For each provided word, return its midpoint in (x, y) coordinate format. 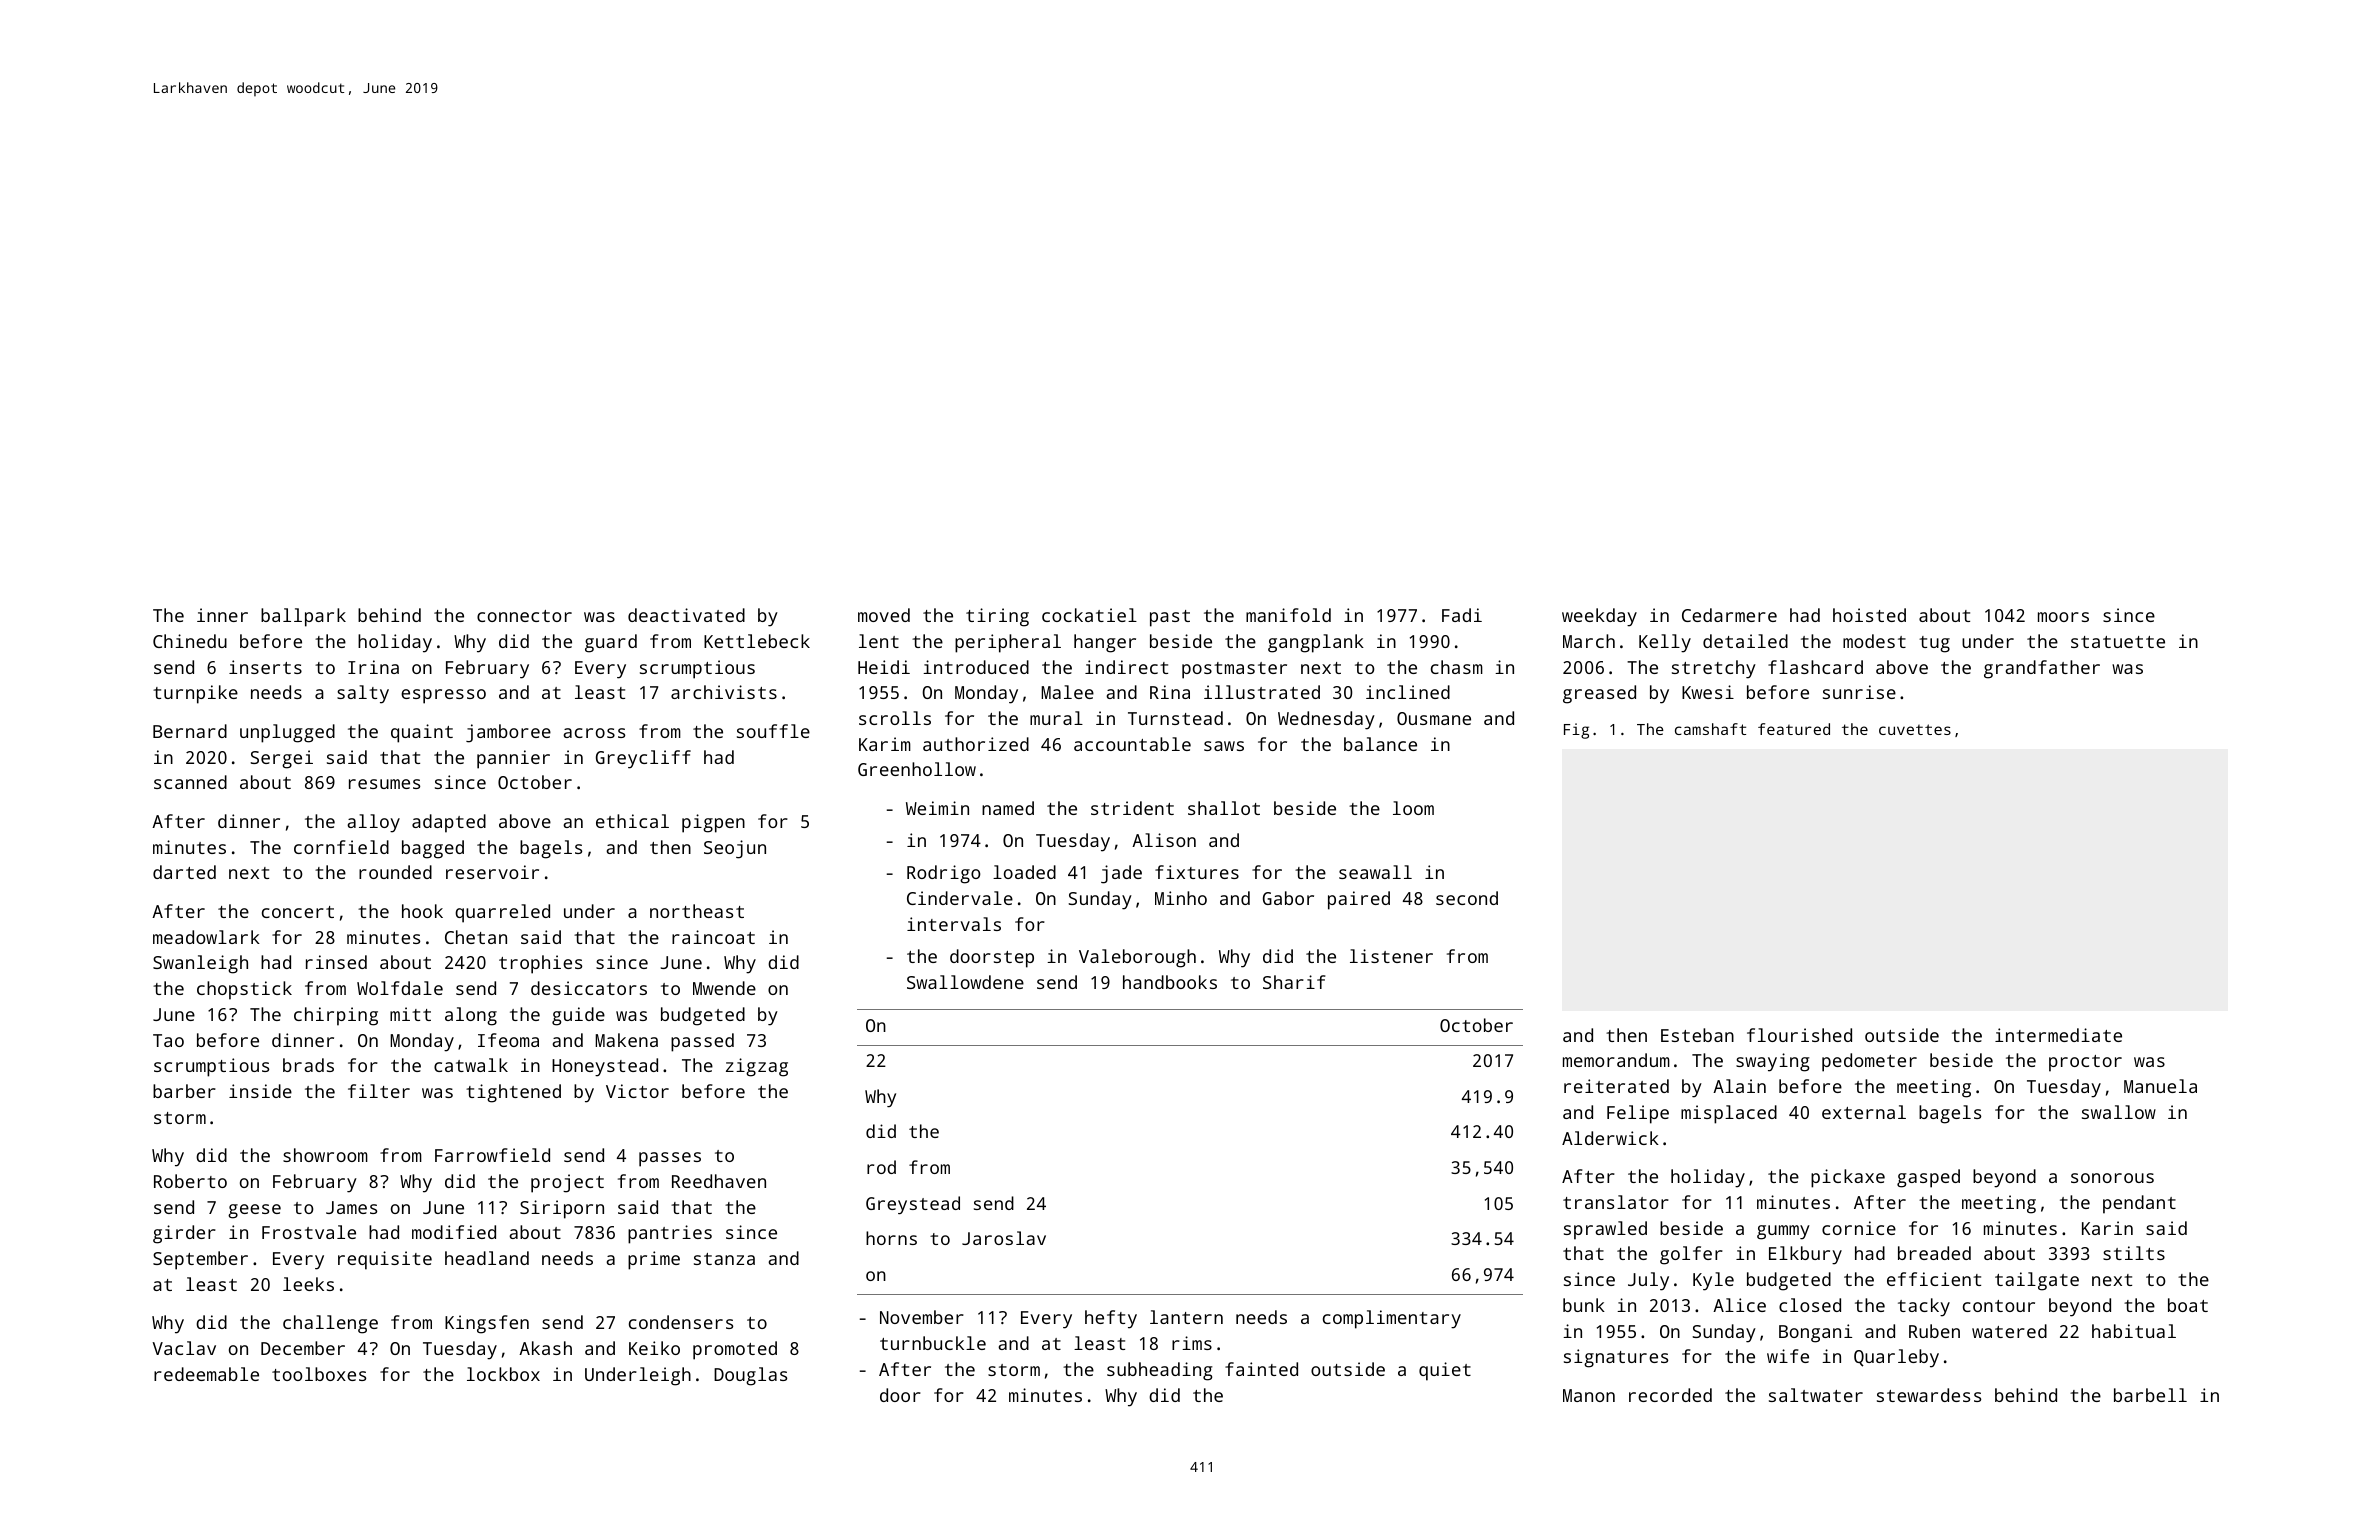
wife (1788, 1356)
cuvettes (1915, 729)
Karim (885, 744)
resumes (384, 784)
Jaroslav (1004, 1238)
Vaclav (184, 1348)
